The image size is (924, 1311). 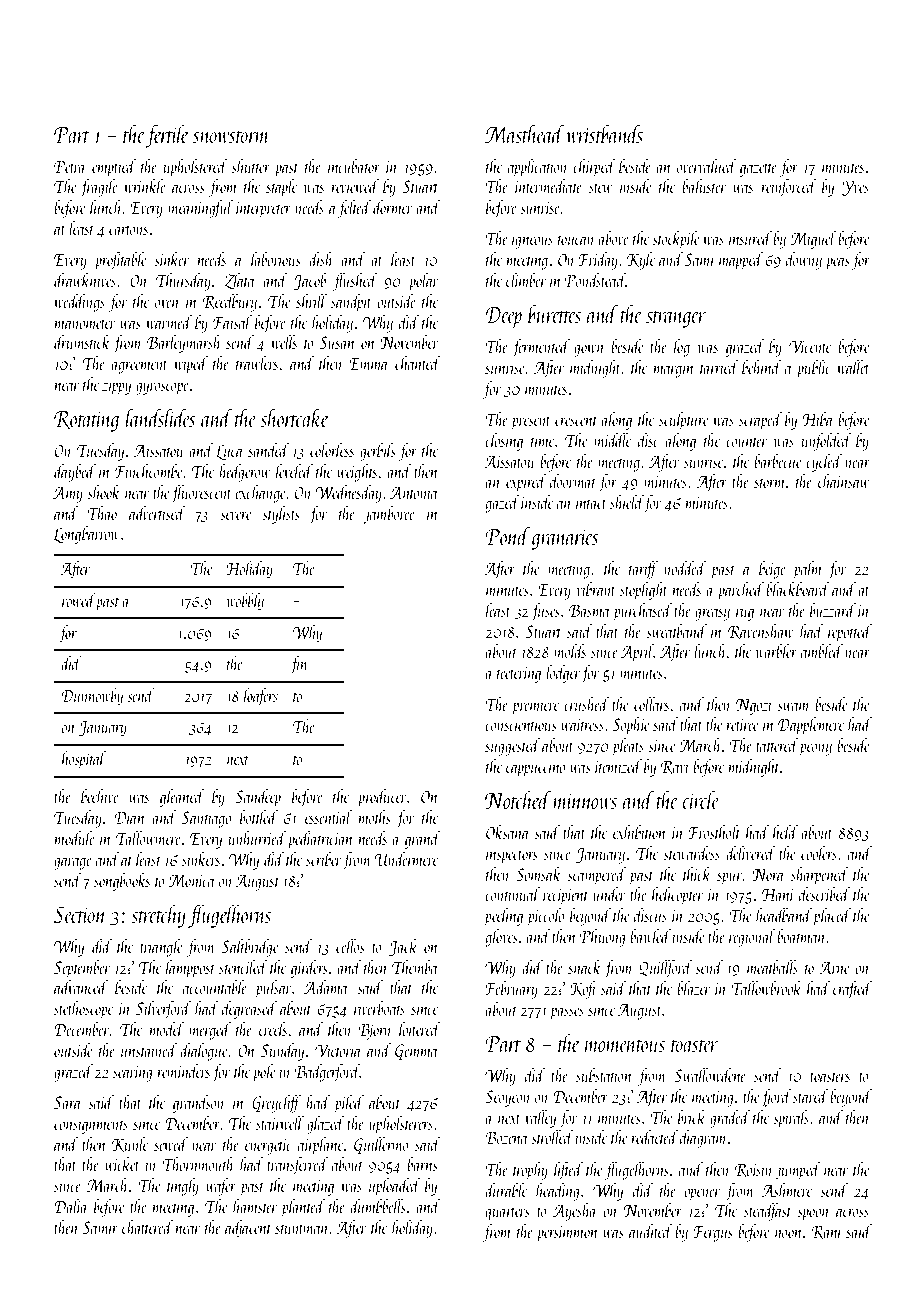 I want to click on Masthead, so click(x=524, y=133).
